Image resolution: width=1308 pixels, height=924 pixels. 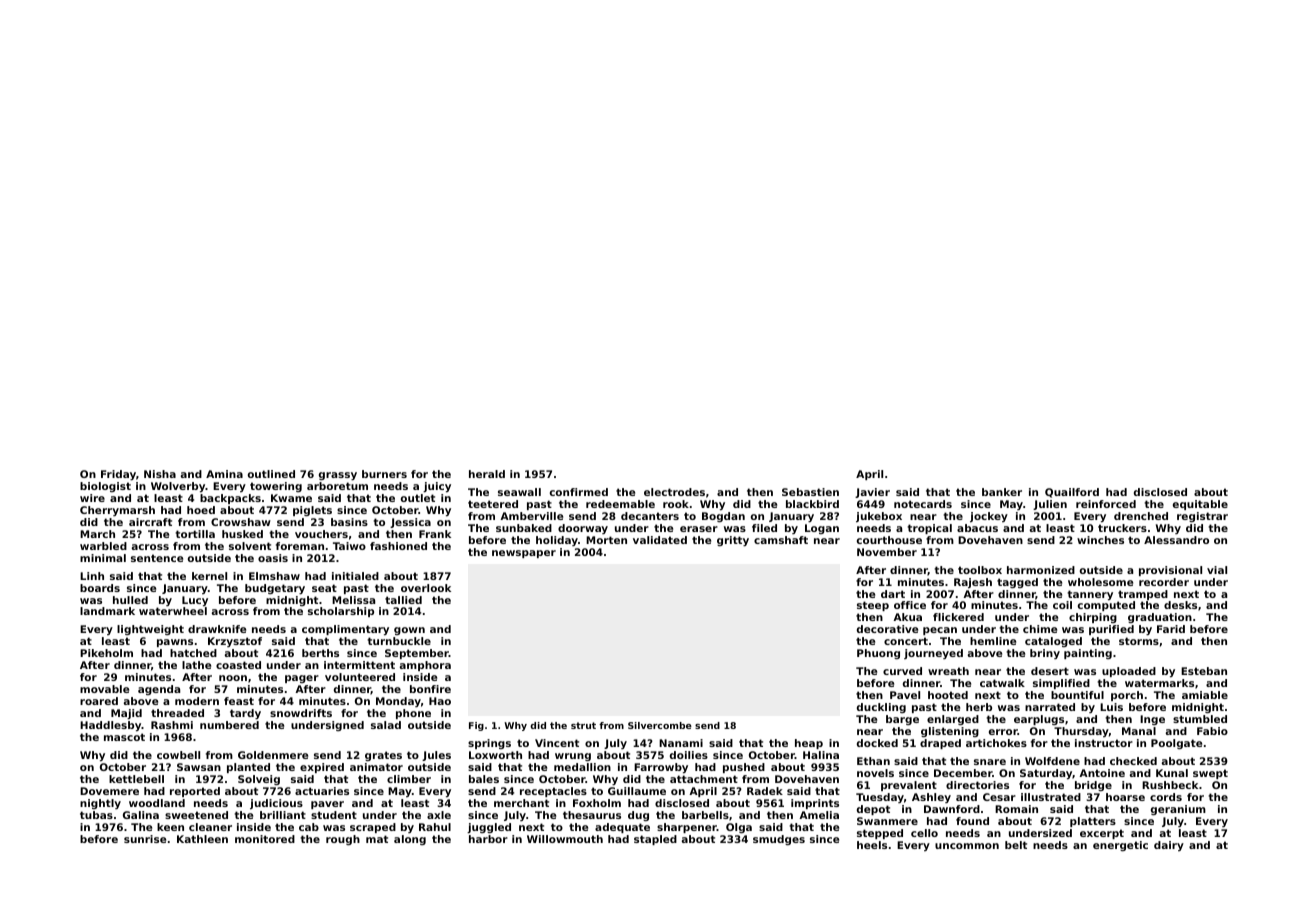 I want to click on uncommon, so click(x=967, y=846).
